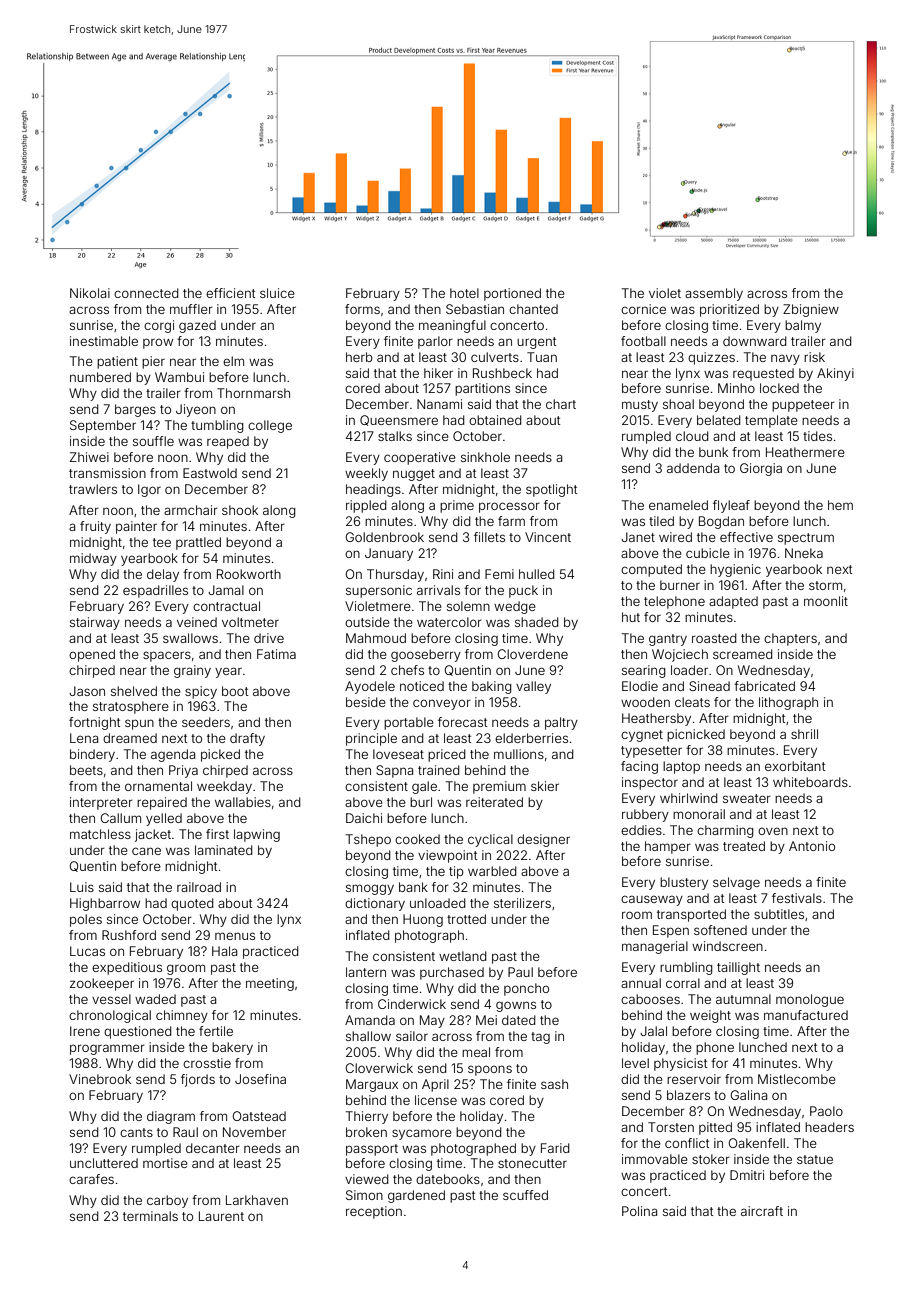 This page has height=1308, width=924. I want to click on efficient, so click(230, 293).
